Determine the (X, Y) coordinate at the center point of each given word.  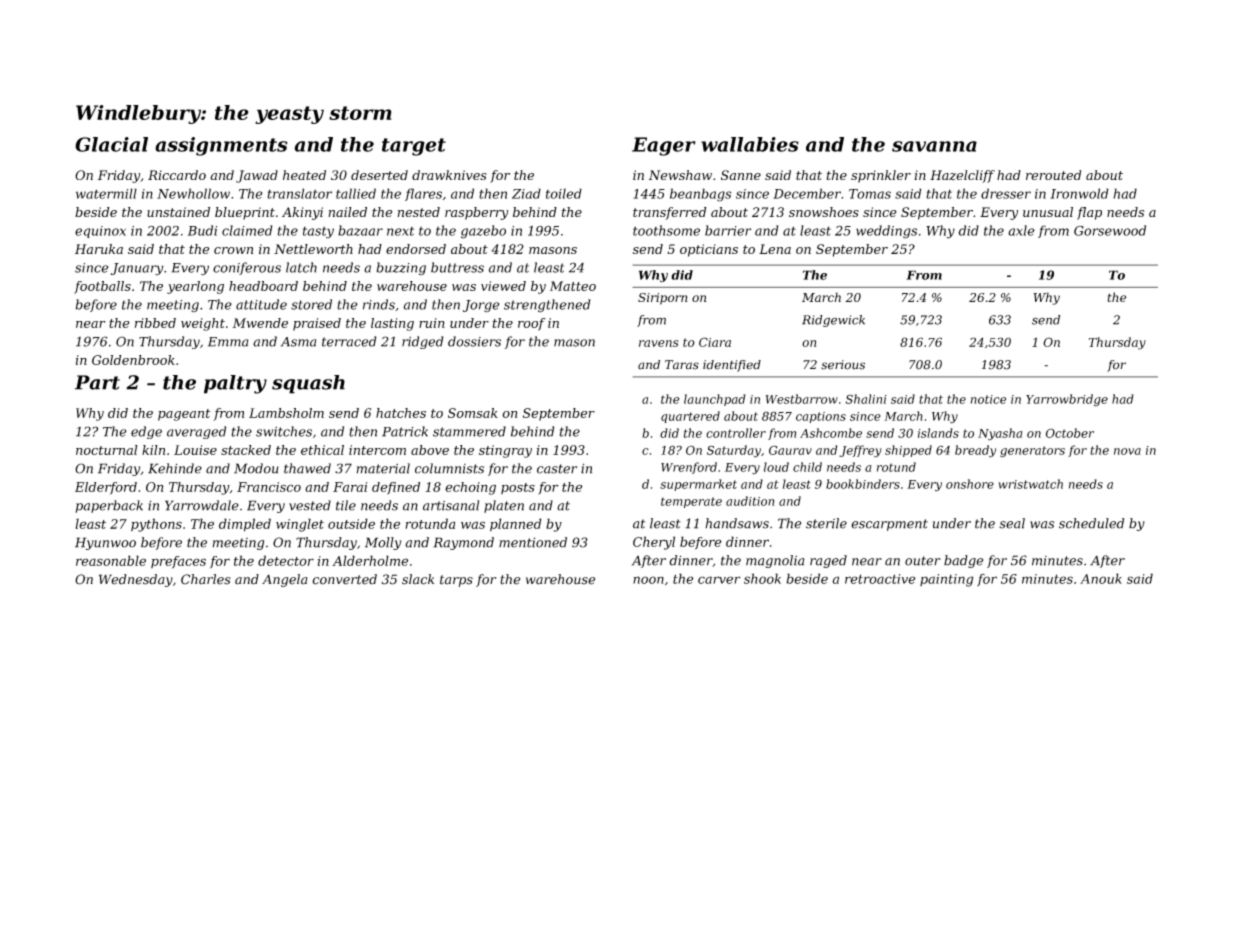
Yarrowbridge (1067, 400)
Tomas (870, 194)
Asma (298, 342)
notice (988, 399)
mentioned (533, 542)
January (137, 269)
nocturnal (107, 450)
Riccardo (177, 175)
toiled (564, 193)
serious (843, 365)
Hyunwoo (105, 543)
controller (736, 433)
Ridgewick (833, 321)
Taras (682, 365)
